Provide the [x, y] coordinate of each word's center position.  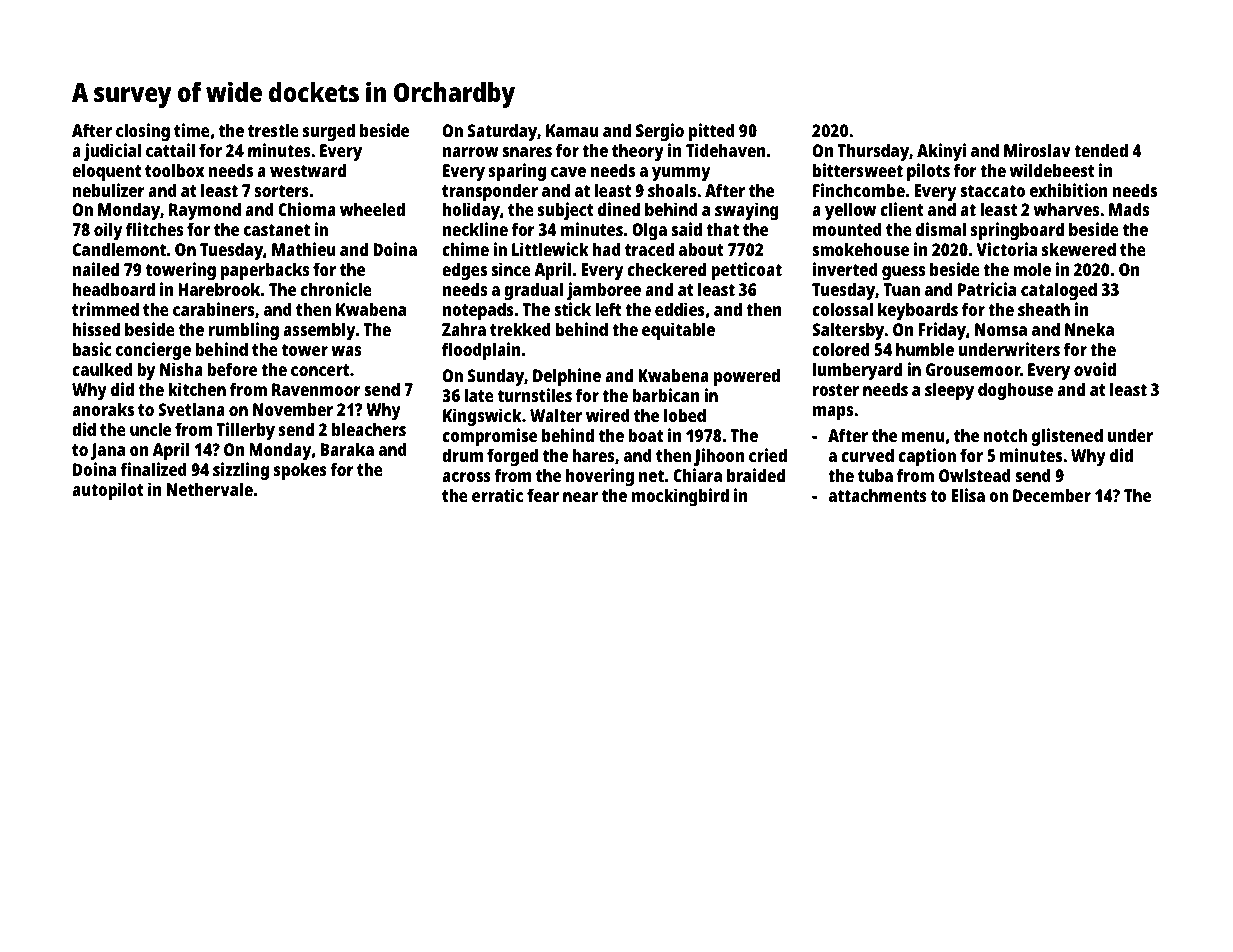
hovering [600, 477]
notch [1005, 435]
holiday [471, 211]
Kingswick [482, 417]
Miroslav [1037, 150]
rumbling [244, 331]
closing [143, 132]
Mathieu [304, 249]
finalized [153, 469]
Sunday [496, 377]
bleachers [369, 429]
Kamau [572, 130]
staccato [992, 191]
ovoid [1095, 369]
